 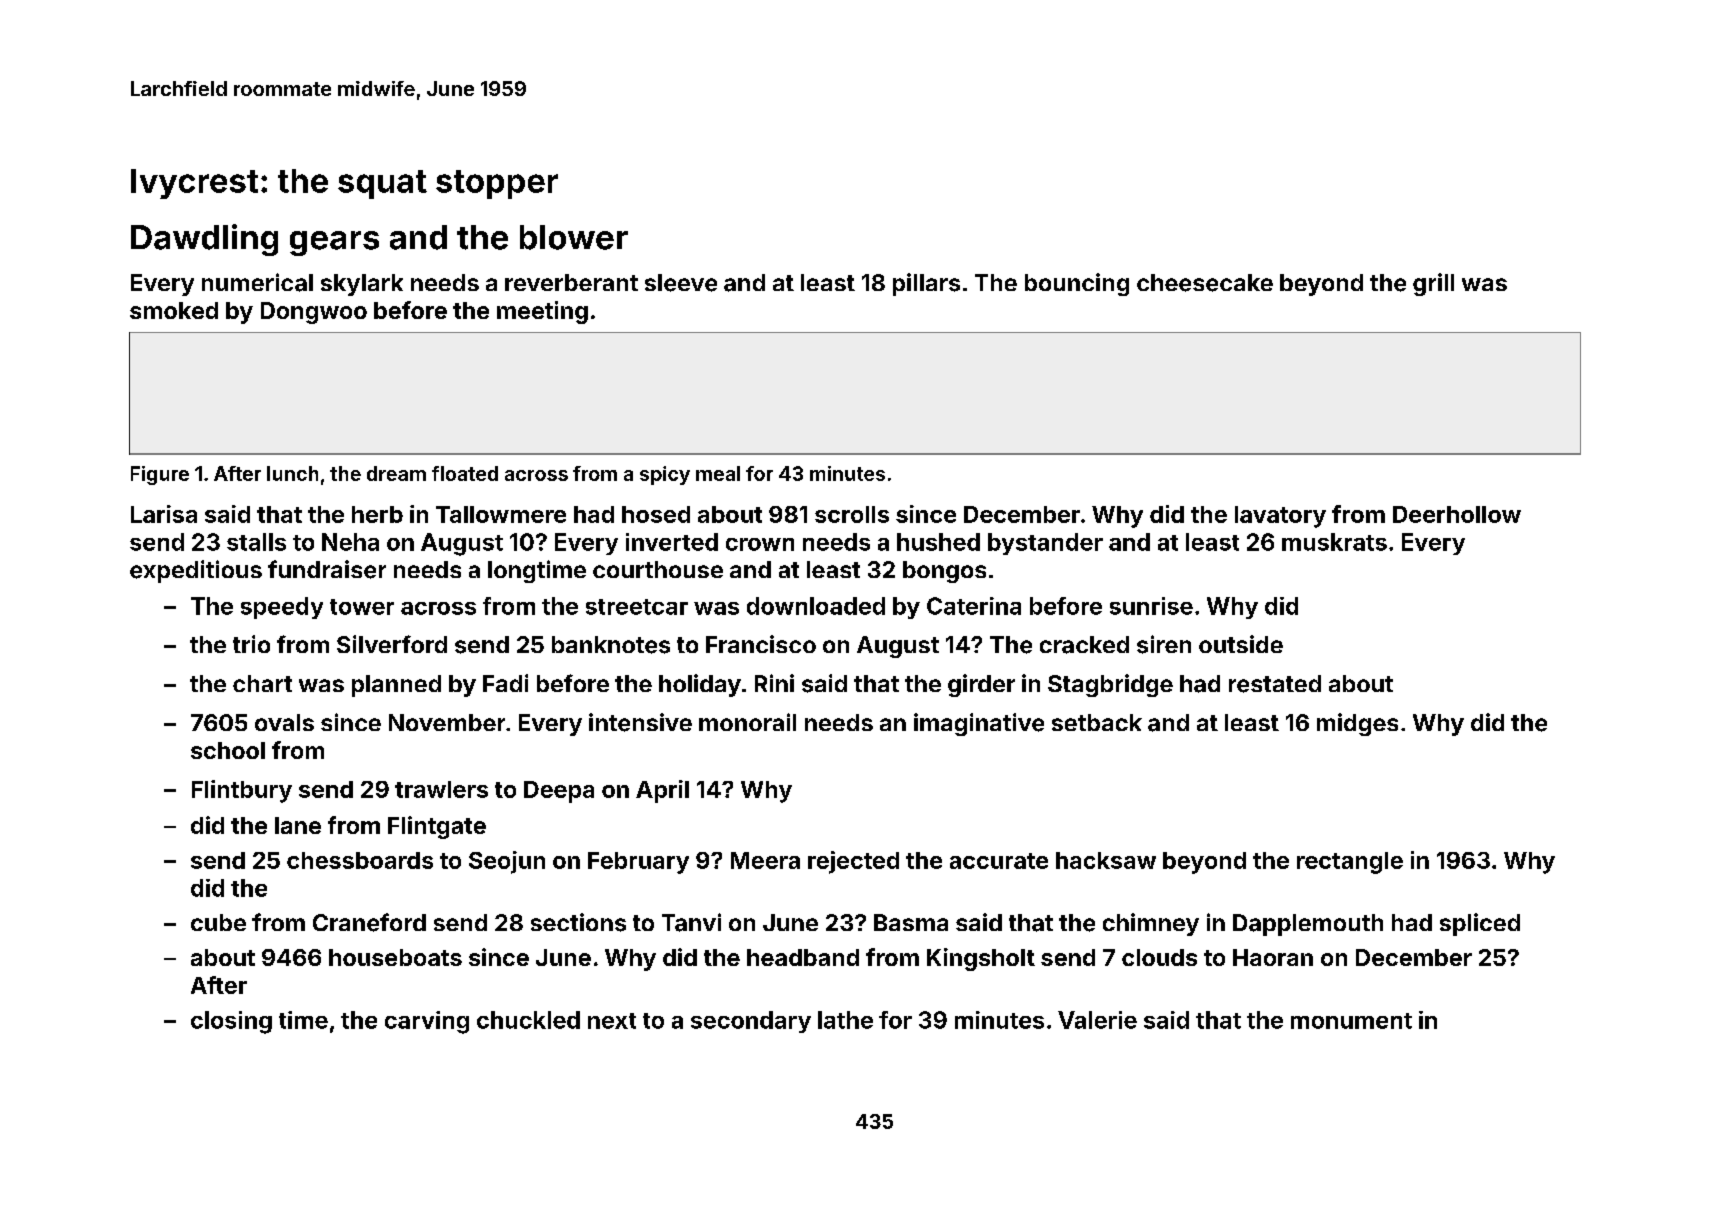 What do you see at coordinates (574, 237) in the screenshot?
I see `blower` at bounding box center [574, 237].
